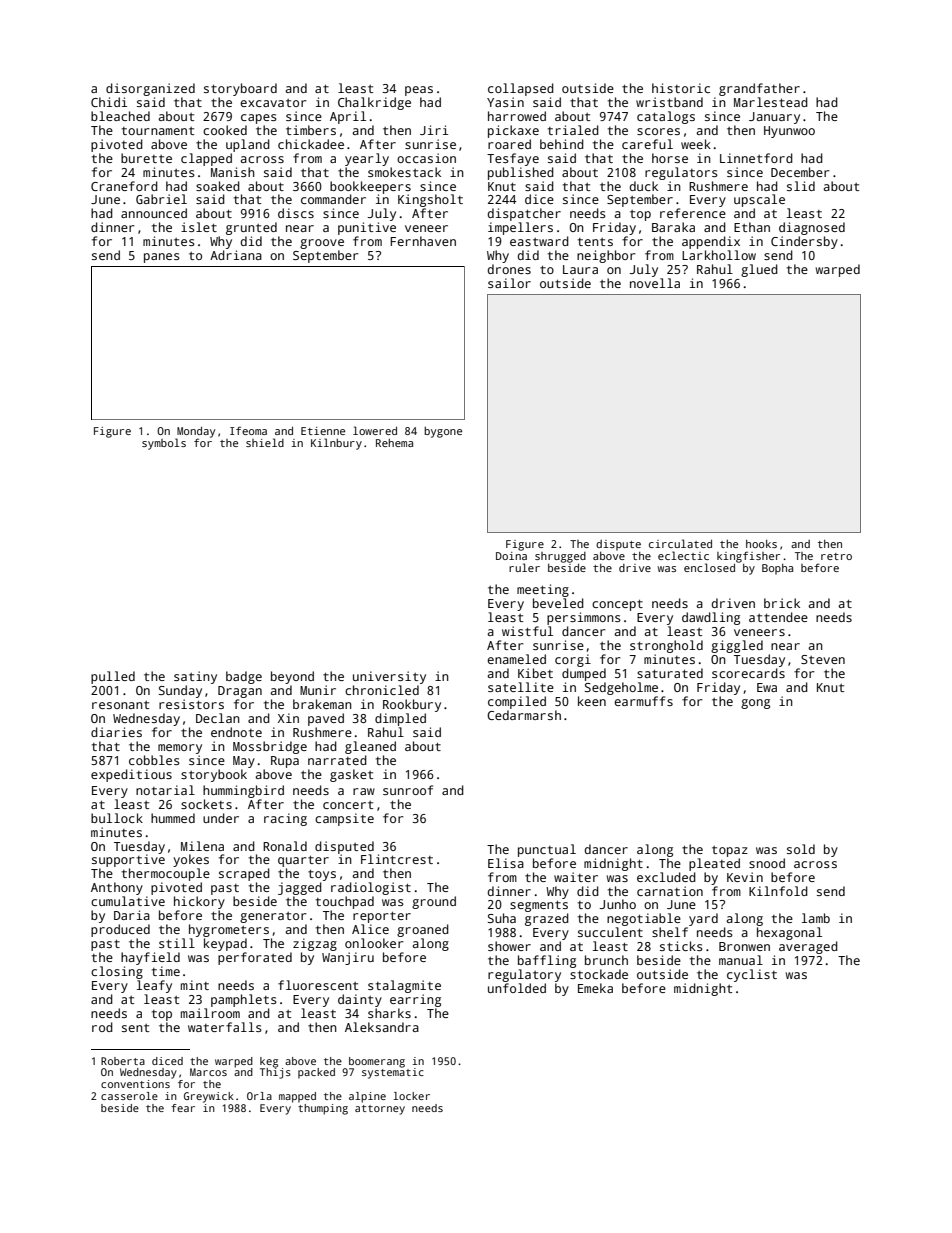 The width and height of the image is (952, 1233). Describe the element at coordinates (789, 132) in the image. I see `Hyunwoo` at that location.
